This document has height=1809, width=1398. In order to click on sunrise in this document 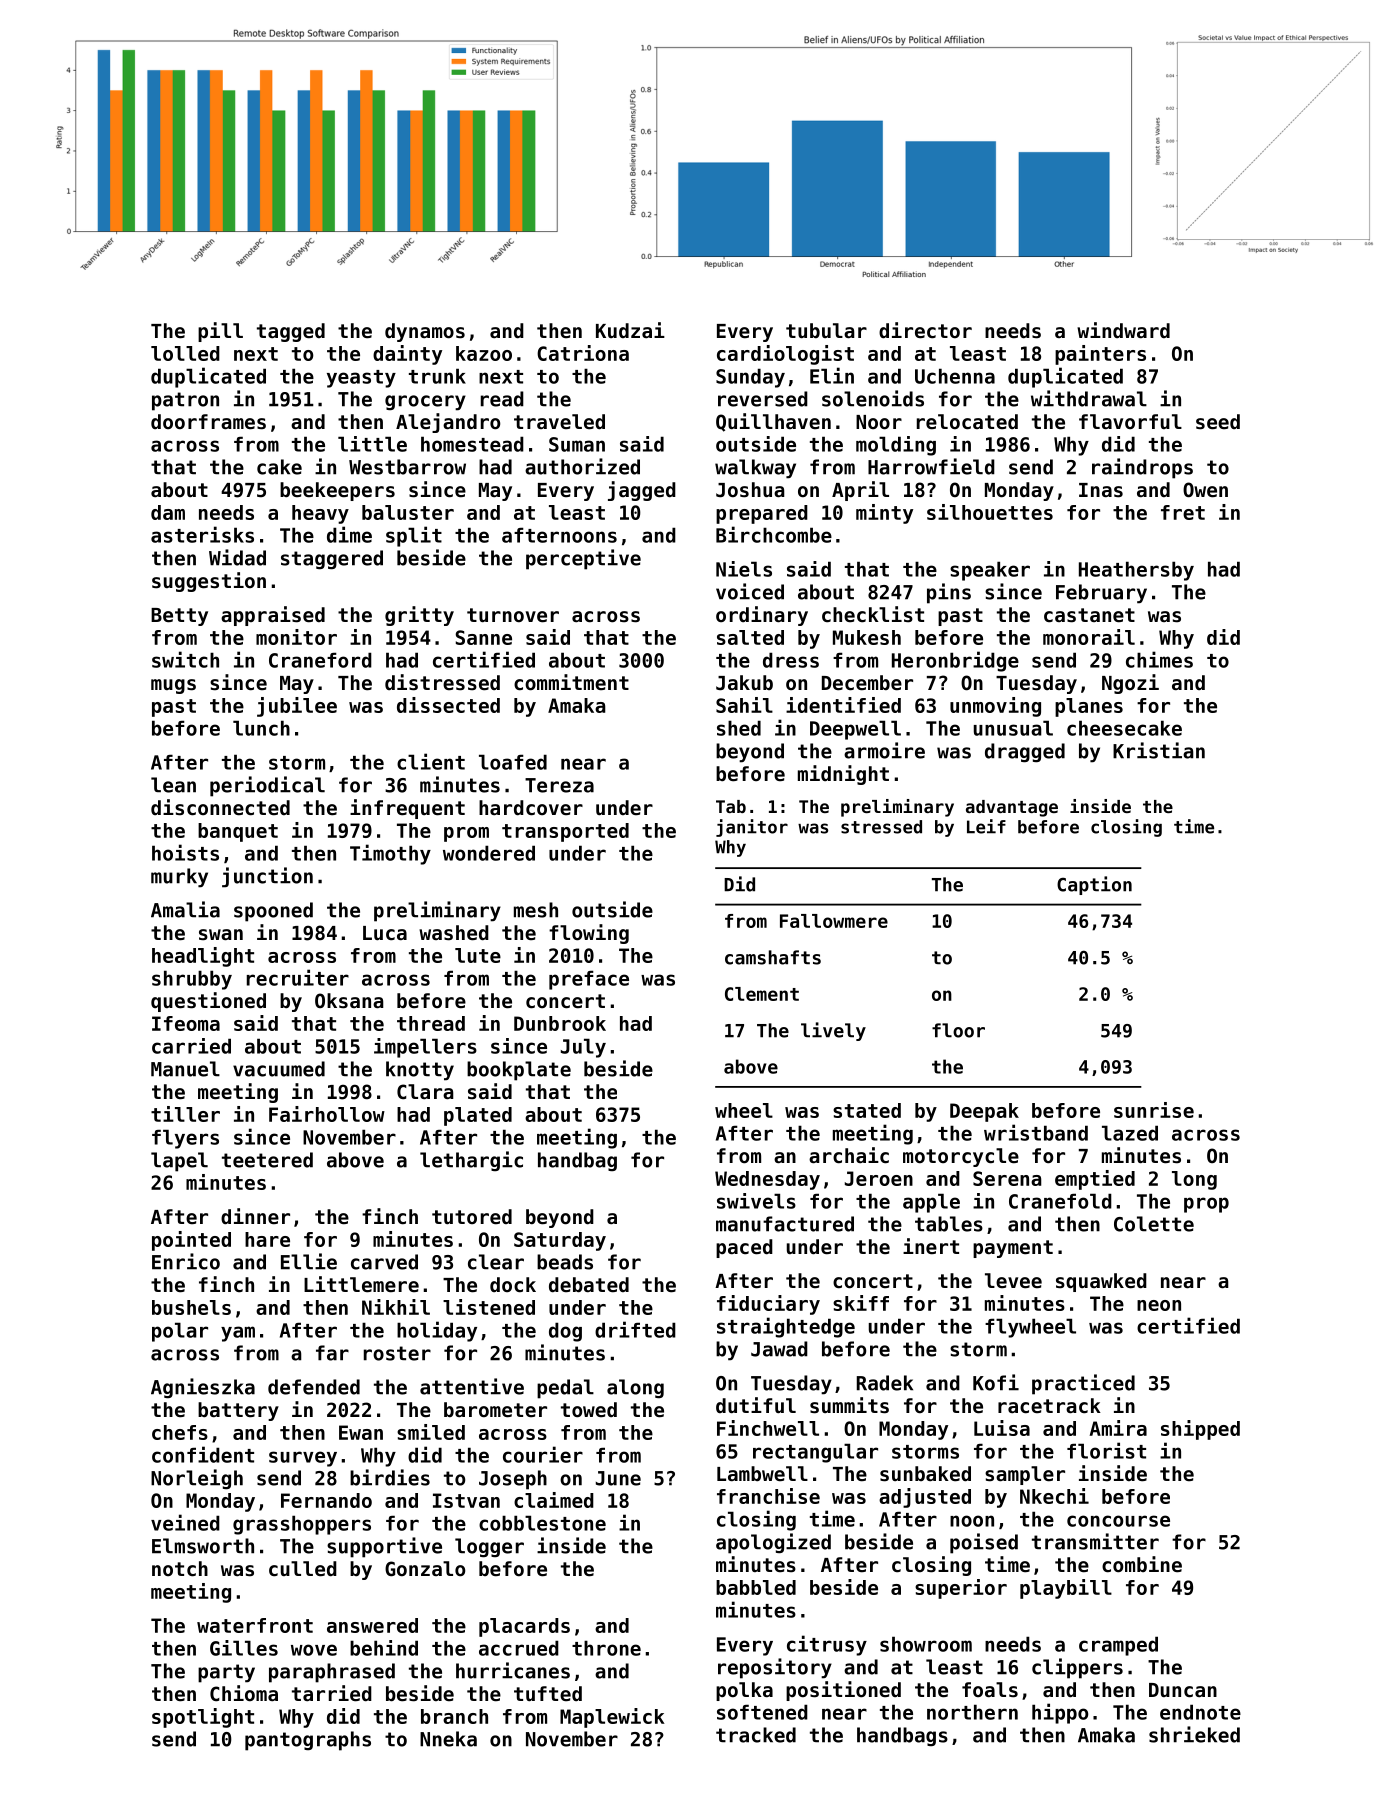, I will do `click(1154, 1110)`.
